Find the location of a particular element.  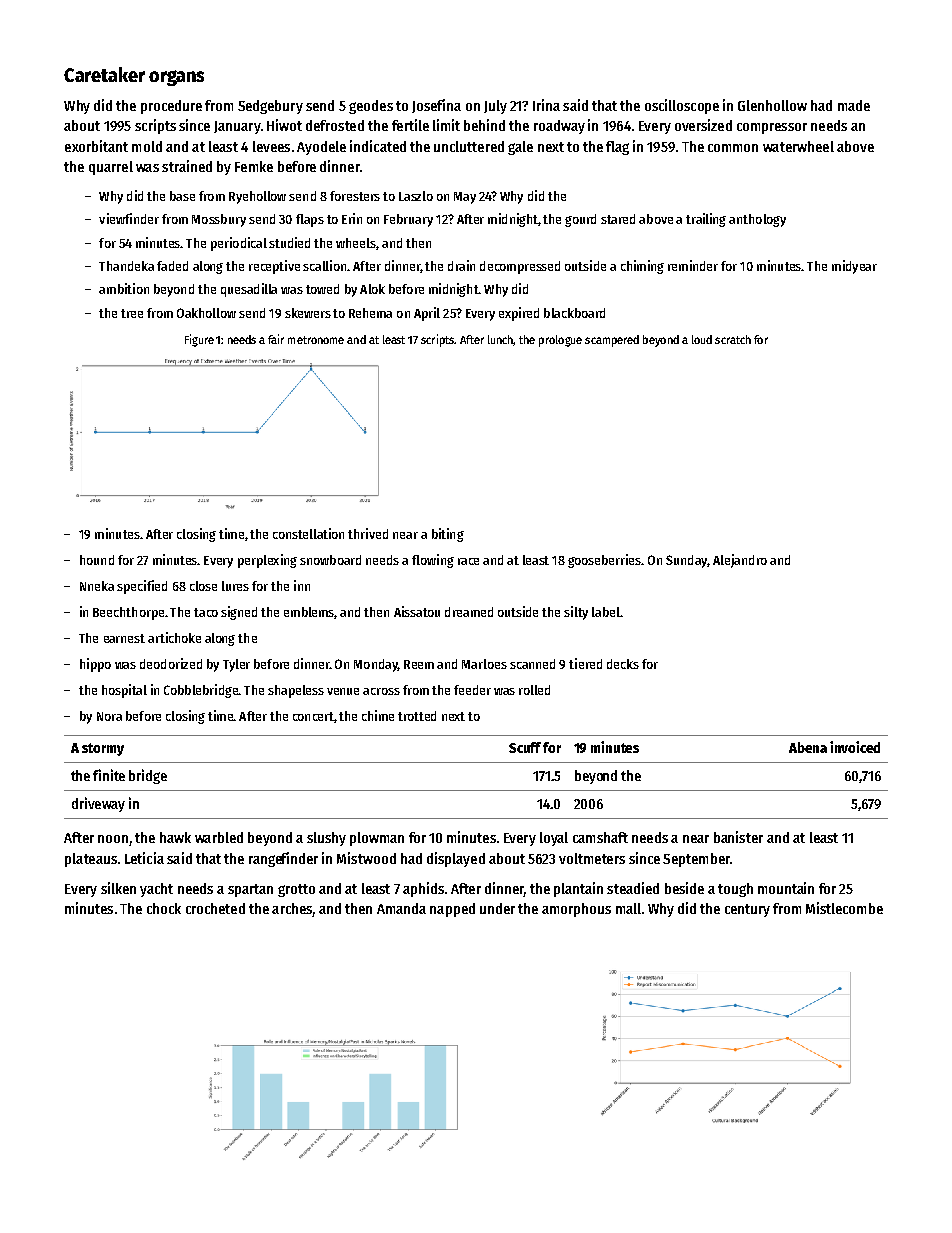

Irina is located at coordinates (546, 105).
